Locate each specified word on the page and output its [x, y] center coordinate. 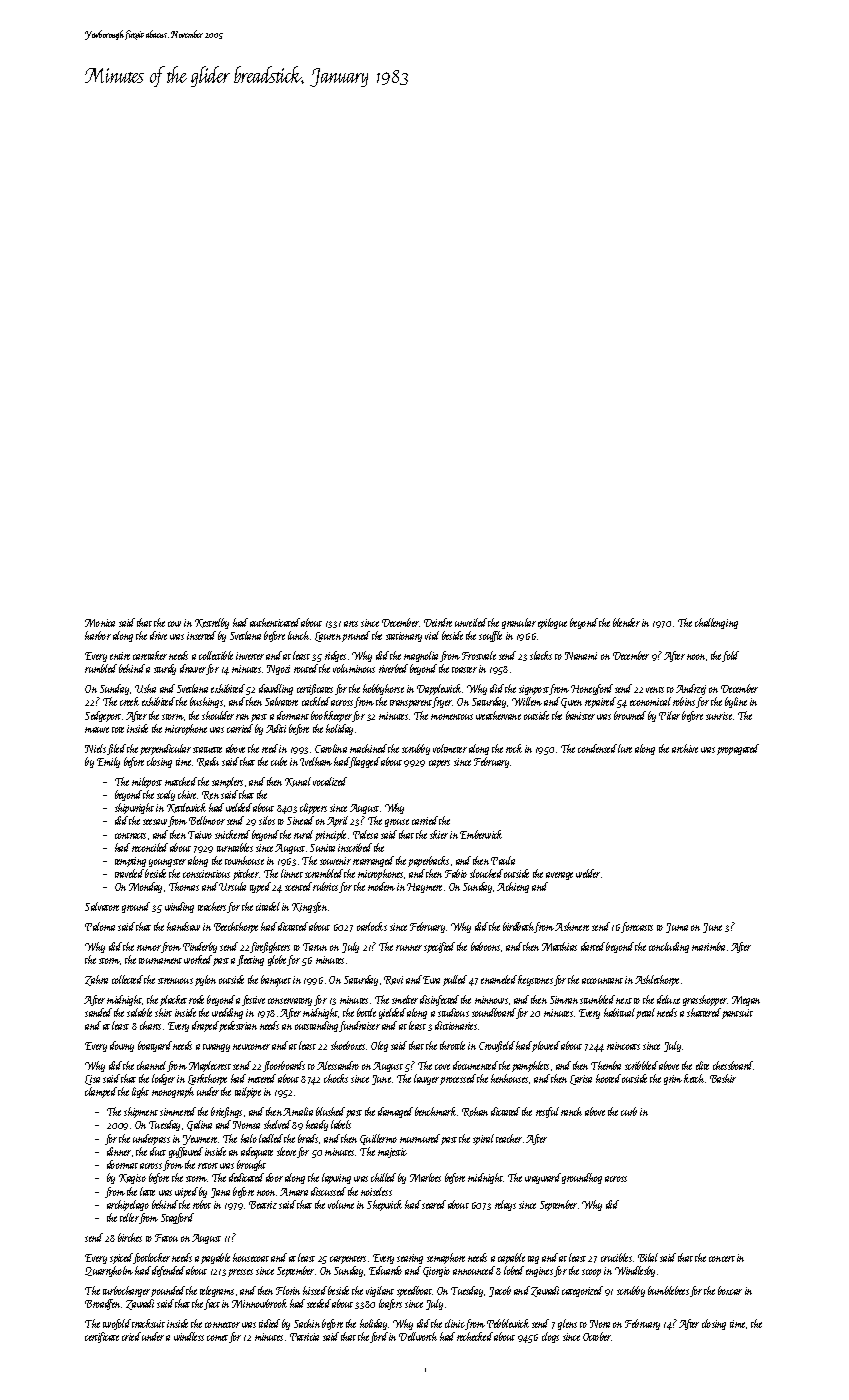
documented [475, 1065]
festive [253, 1000]
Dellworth [418, 1336]
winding [179, 907]
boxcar [730, 1290]
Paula [503, 860]
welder [588, 873]
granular [519, 623]
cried [131, 1336]
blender [626, 622]
